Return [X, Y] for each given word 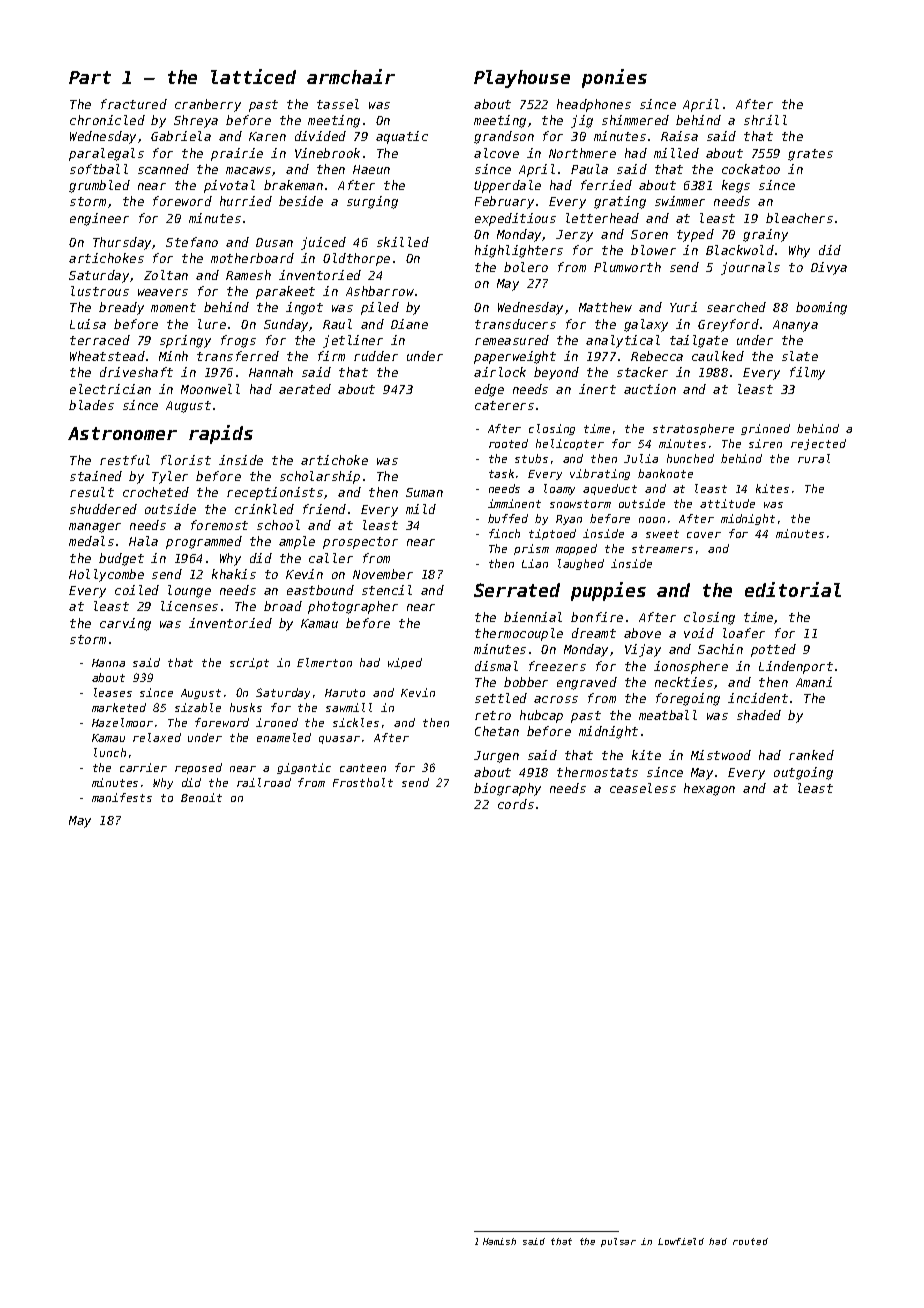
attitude [727, 503]
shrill [765, 120]
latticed [253, 76]
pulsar [618, 1242]
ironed [277, 722]
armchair [351, 76]
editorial [793, 589]
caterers [504, 405]
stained [96, 476]
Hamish [499, 1241]
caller [331, 558]
